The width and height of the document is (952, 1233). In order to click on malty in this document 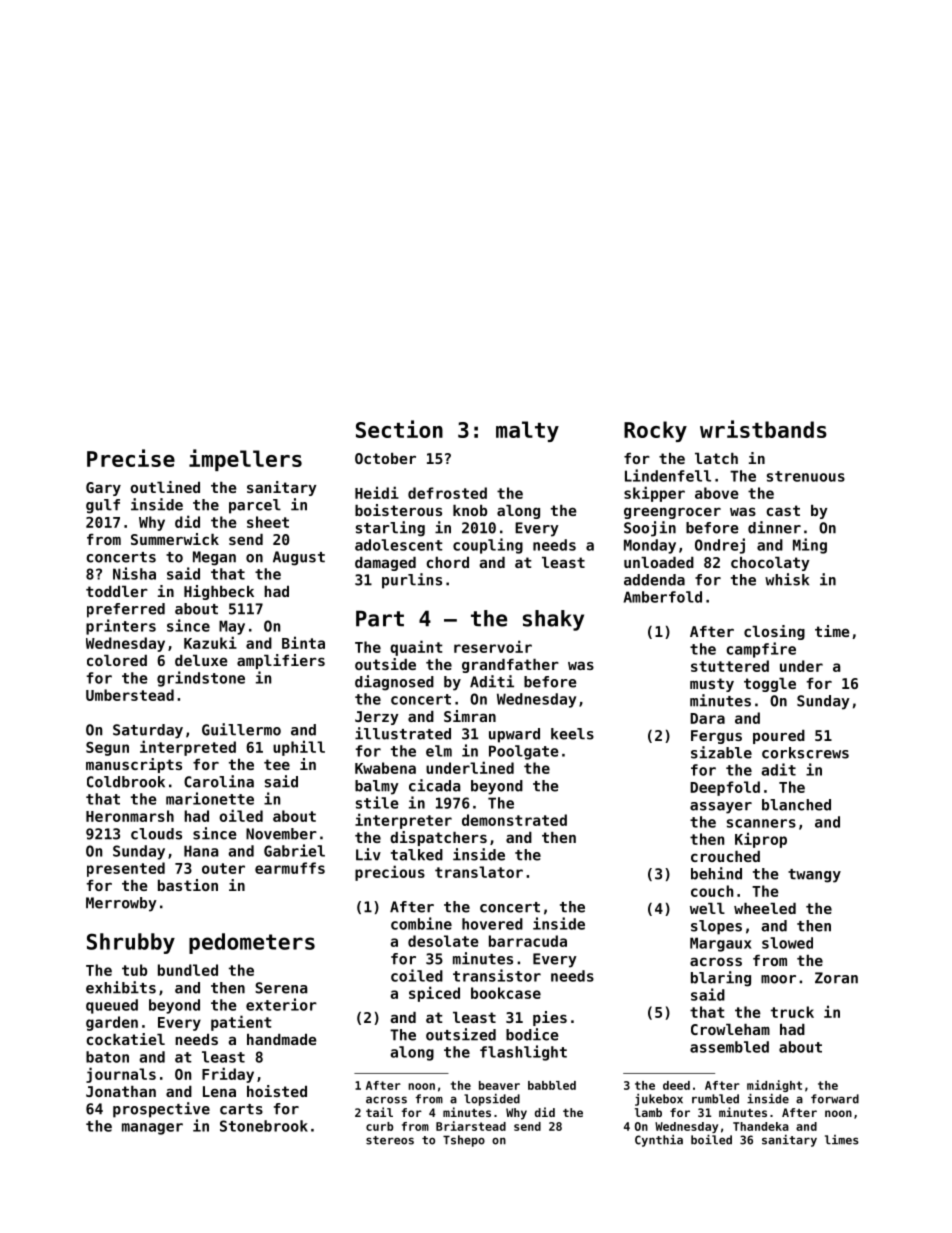, I will do `click(527, 431)`.
